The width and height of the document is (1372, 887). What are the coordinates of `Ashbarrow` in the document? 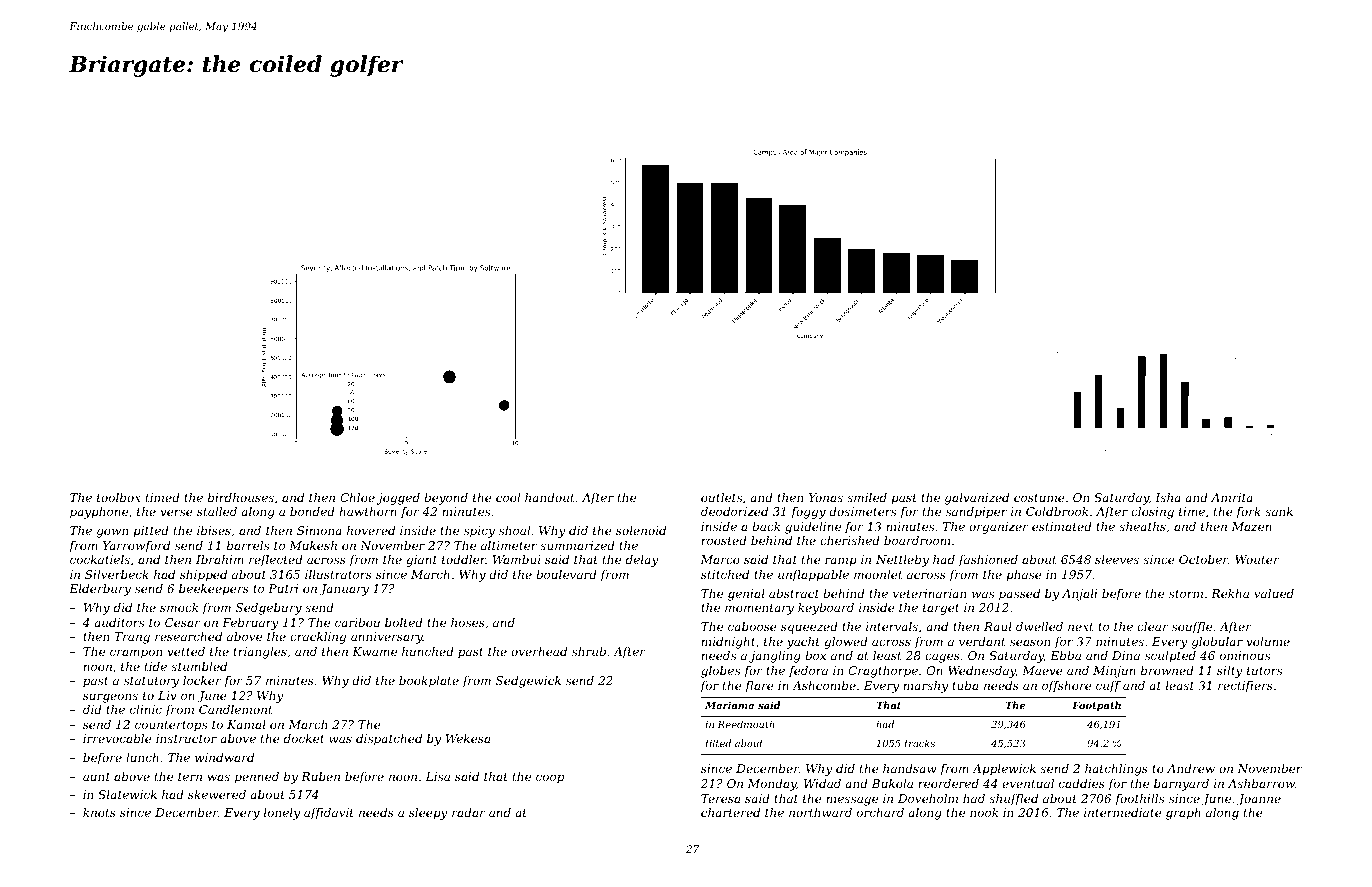 It's located at (1261, 783).
